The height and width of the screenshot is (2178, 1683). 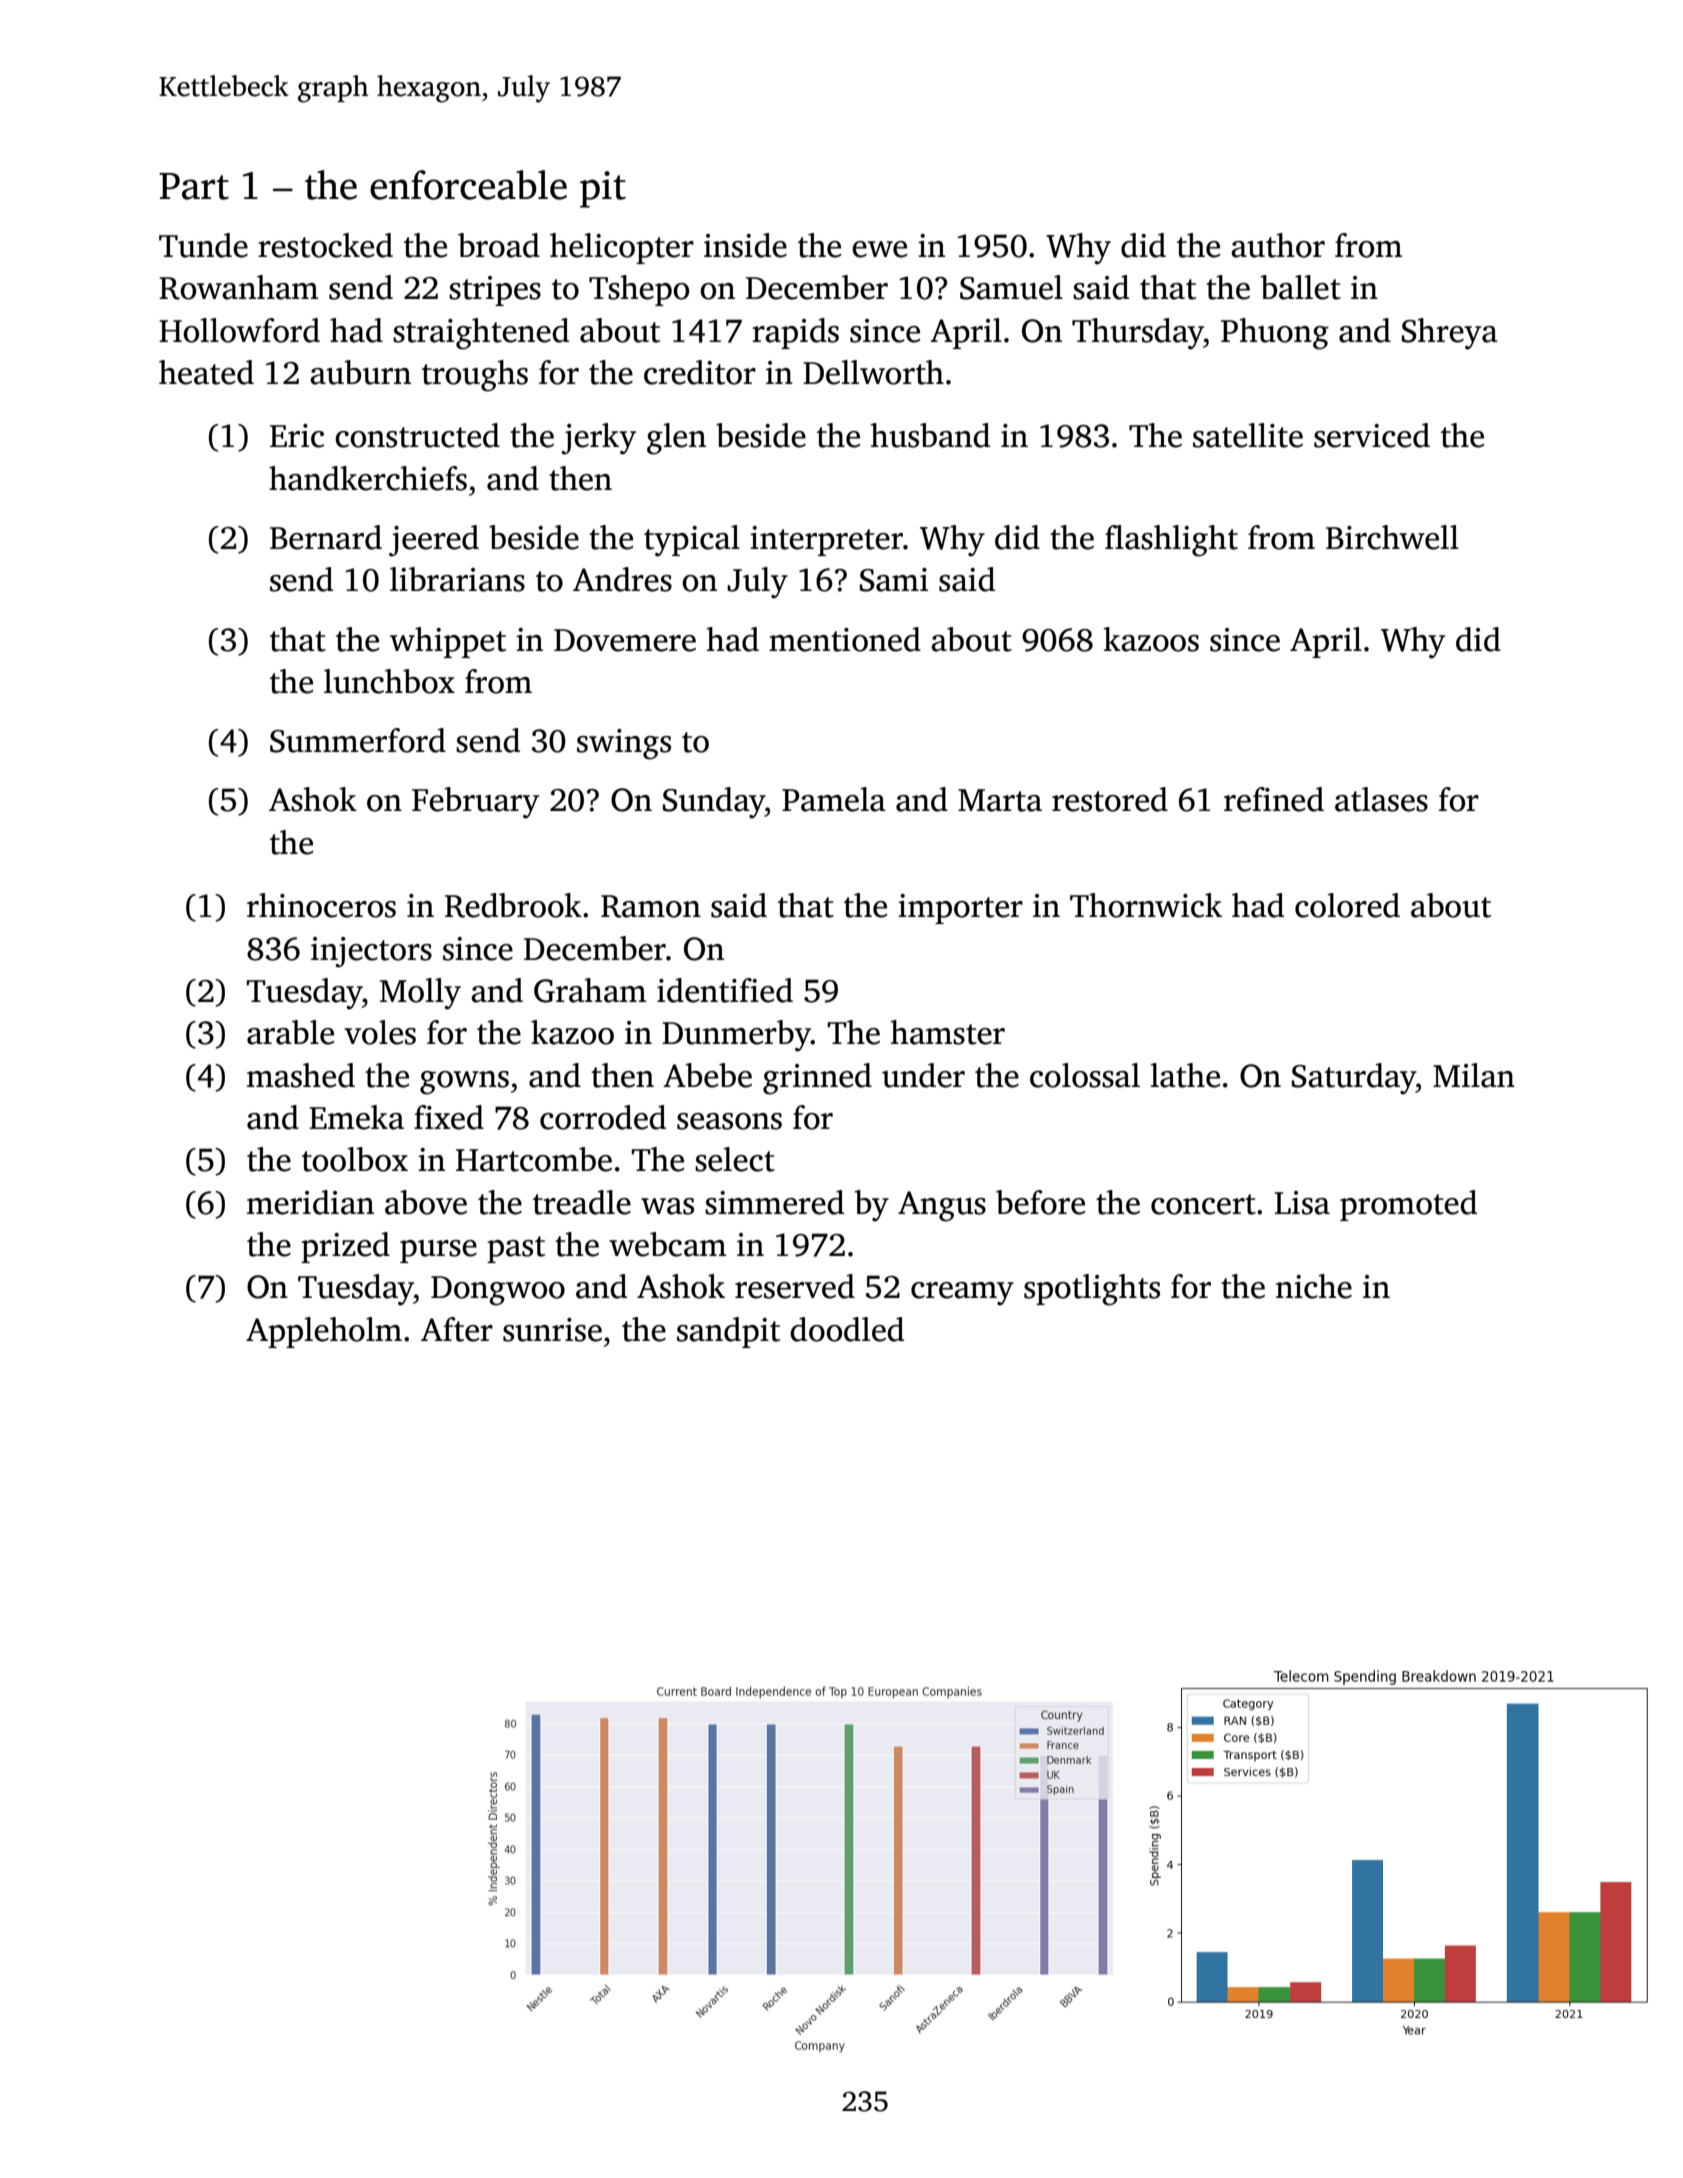 I want to click on auburn, so click(x=360, y=372).
